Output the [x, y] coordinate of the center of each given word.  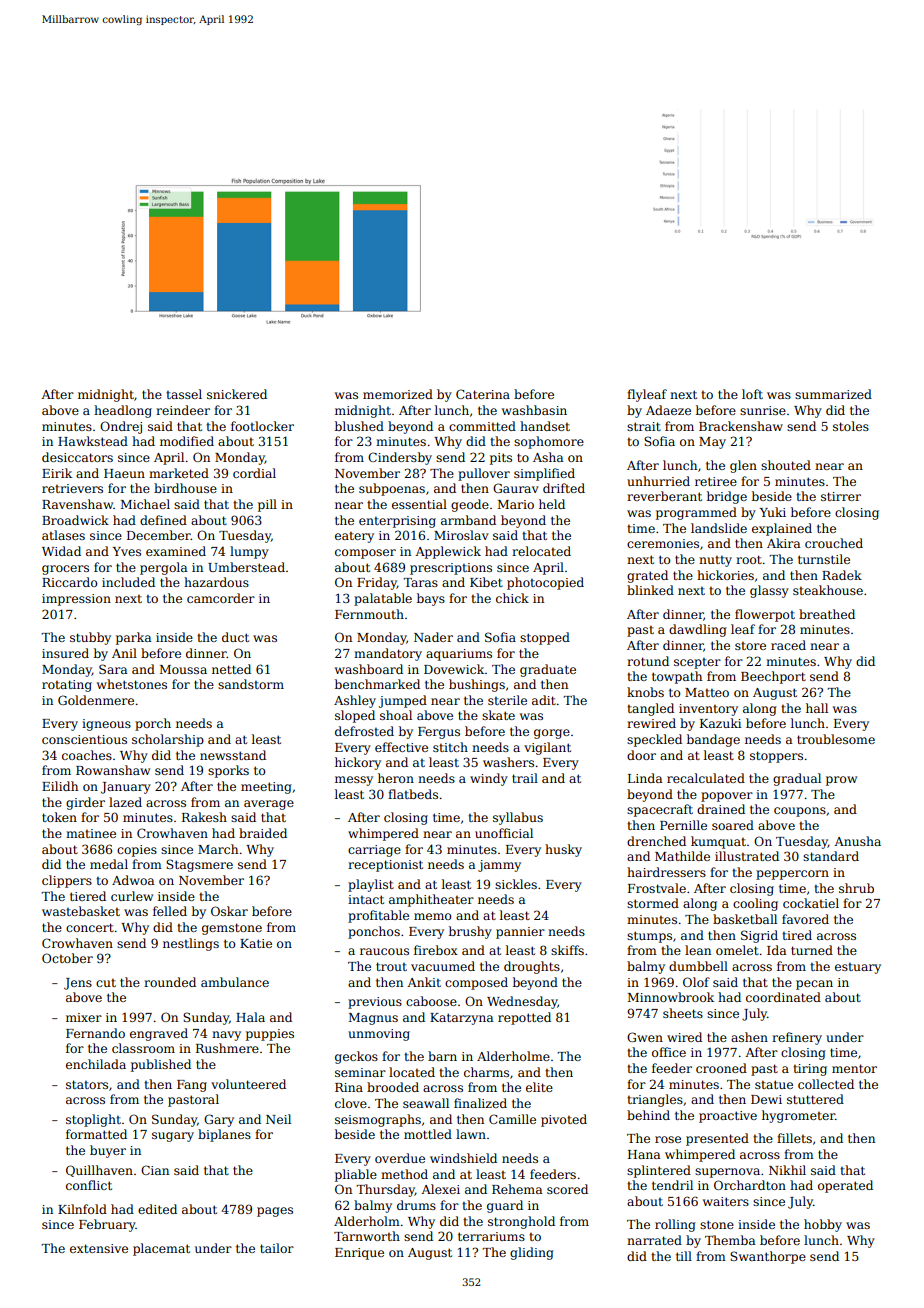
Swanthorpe [768, 1257]
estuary [858, 968]
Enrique [359, 1254]
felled [170, 911]
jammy [499, 866]
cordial [254, 473]
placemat [161, 1249]
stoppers [776, 757]
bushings [477, 685]
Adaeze [668, 410]
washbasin [534, 410]
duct [235, 637]
